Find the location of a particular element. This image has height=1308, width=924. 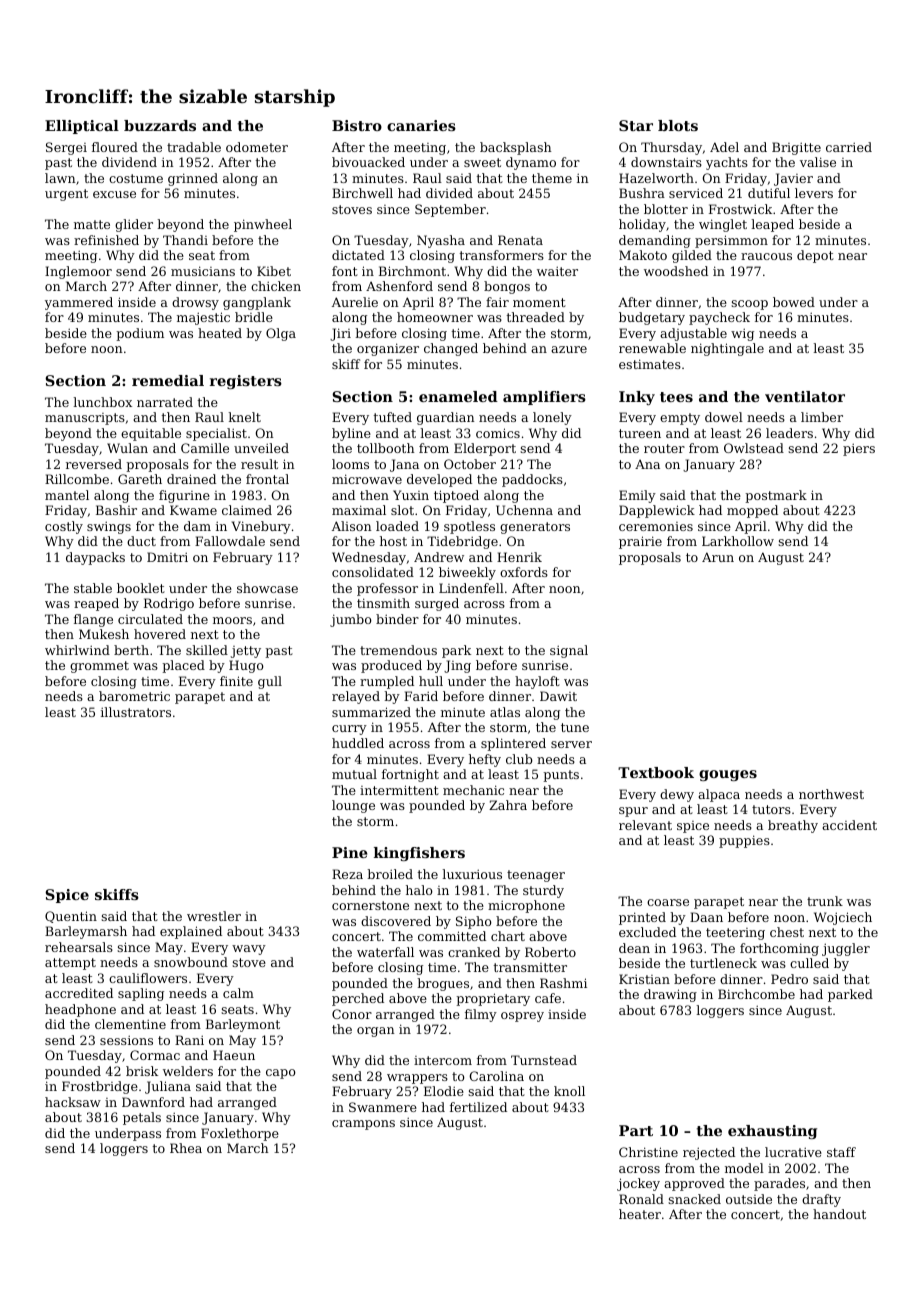

costly is located at coordinates (64, 527).
